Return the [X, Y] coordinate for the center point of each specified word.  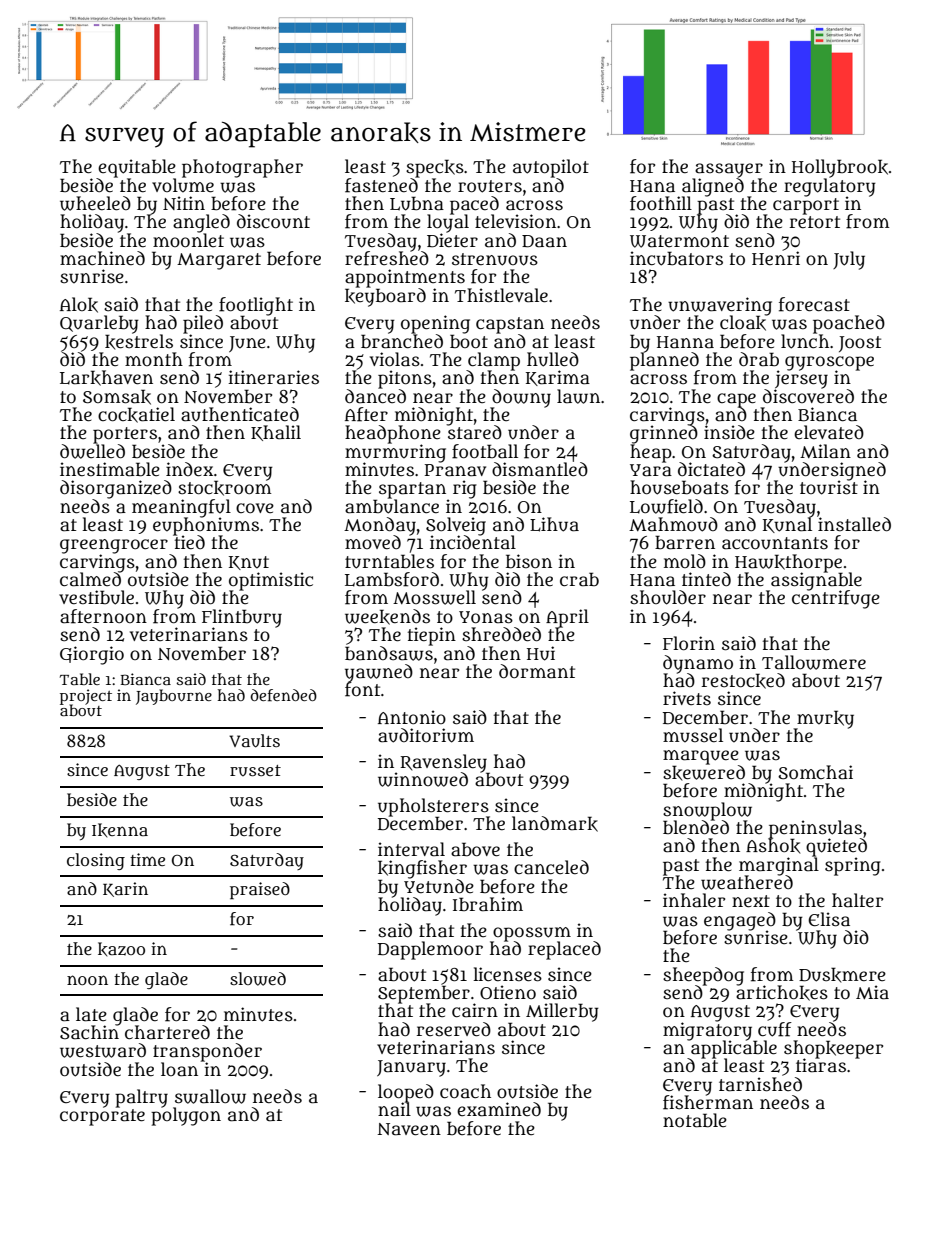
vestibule [96, 597]
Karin [125, 889]
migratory [707, 1031]
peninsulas [815, 829]
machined [102, 258]
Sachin [89, 1032]
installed [854, 524]
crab [579, 579]
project [86, 697]
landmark [555, 824]
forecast [814, 304]
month [154, 359]
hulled [553, 359]
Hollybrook [840, 168]
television [515, 221]
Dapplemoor [430, 950]
